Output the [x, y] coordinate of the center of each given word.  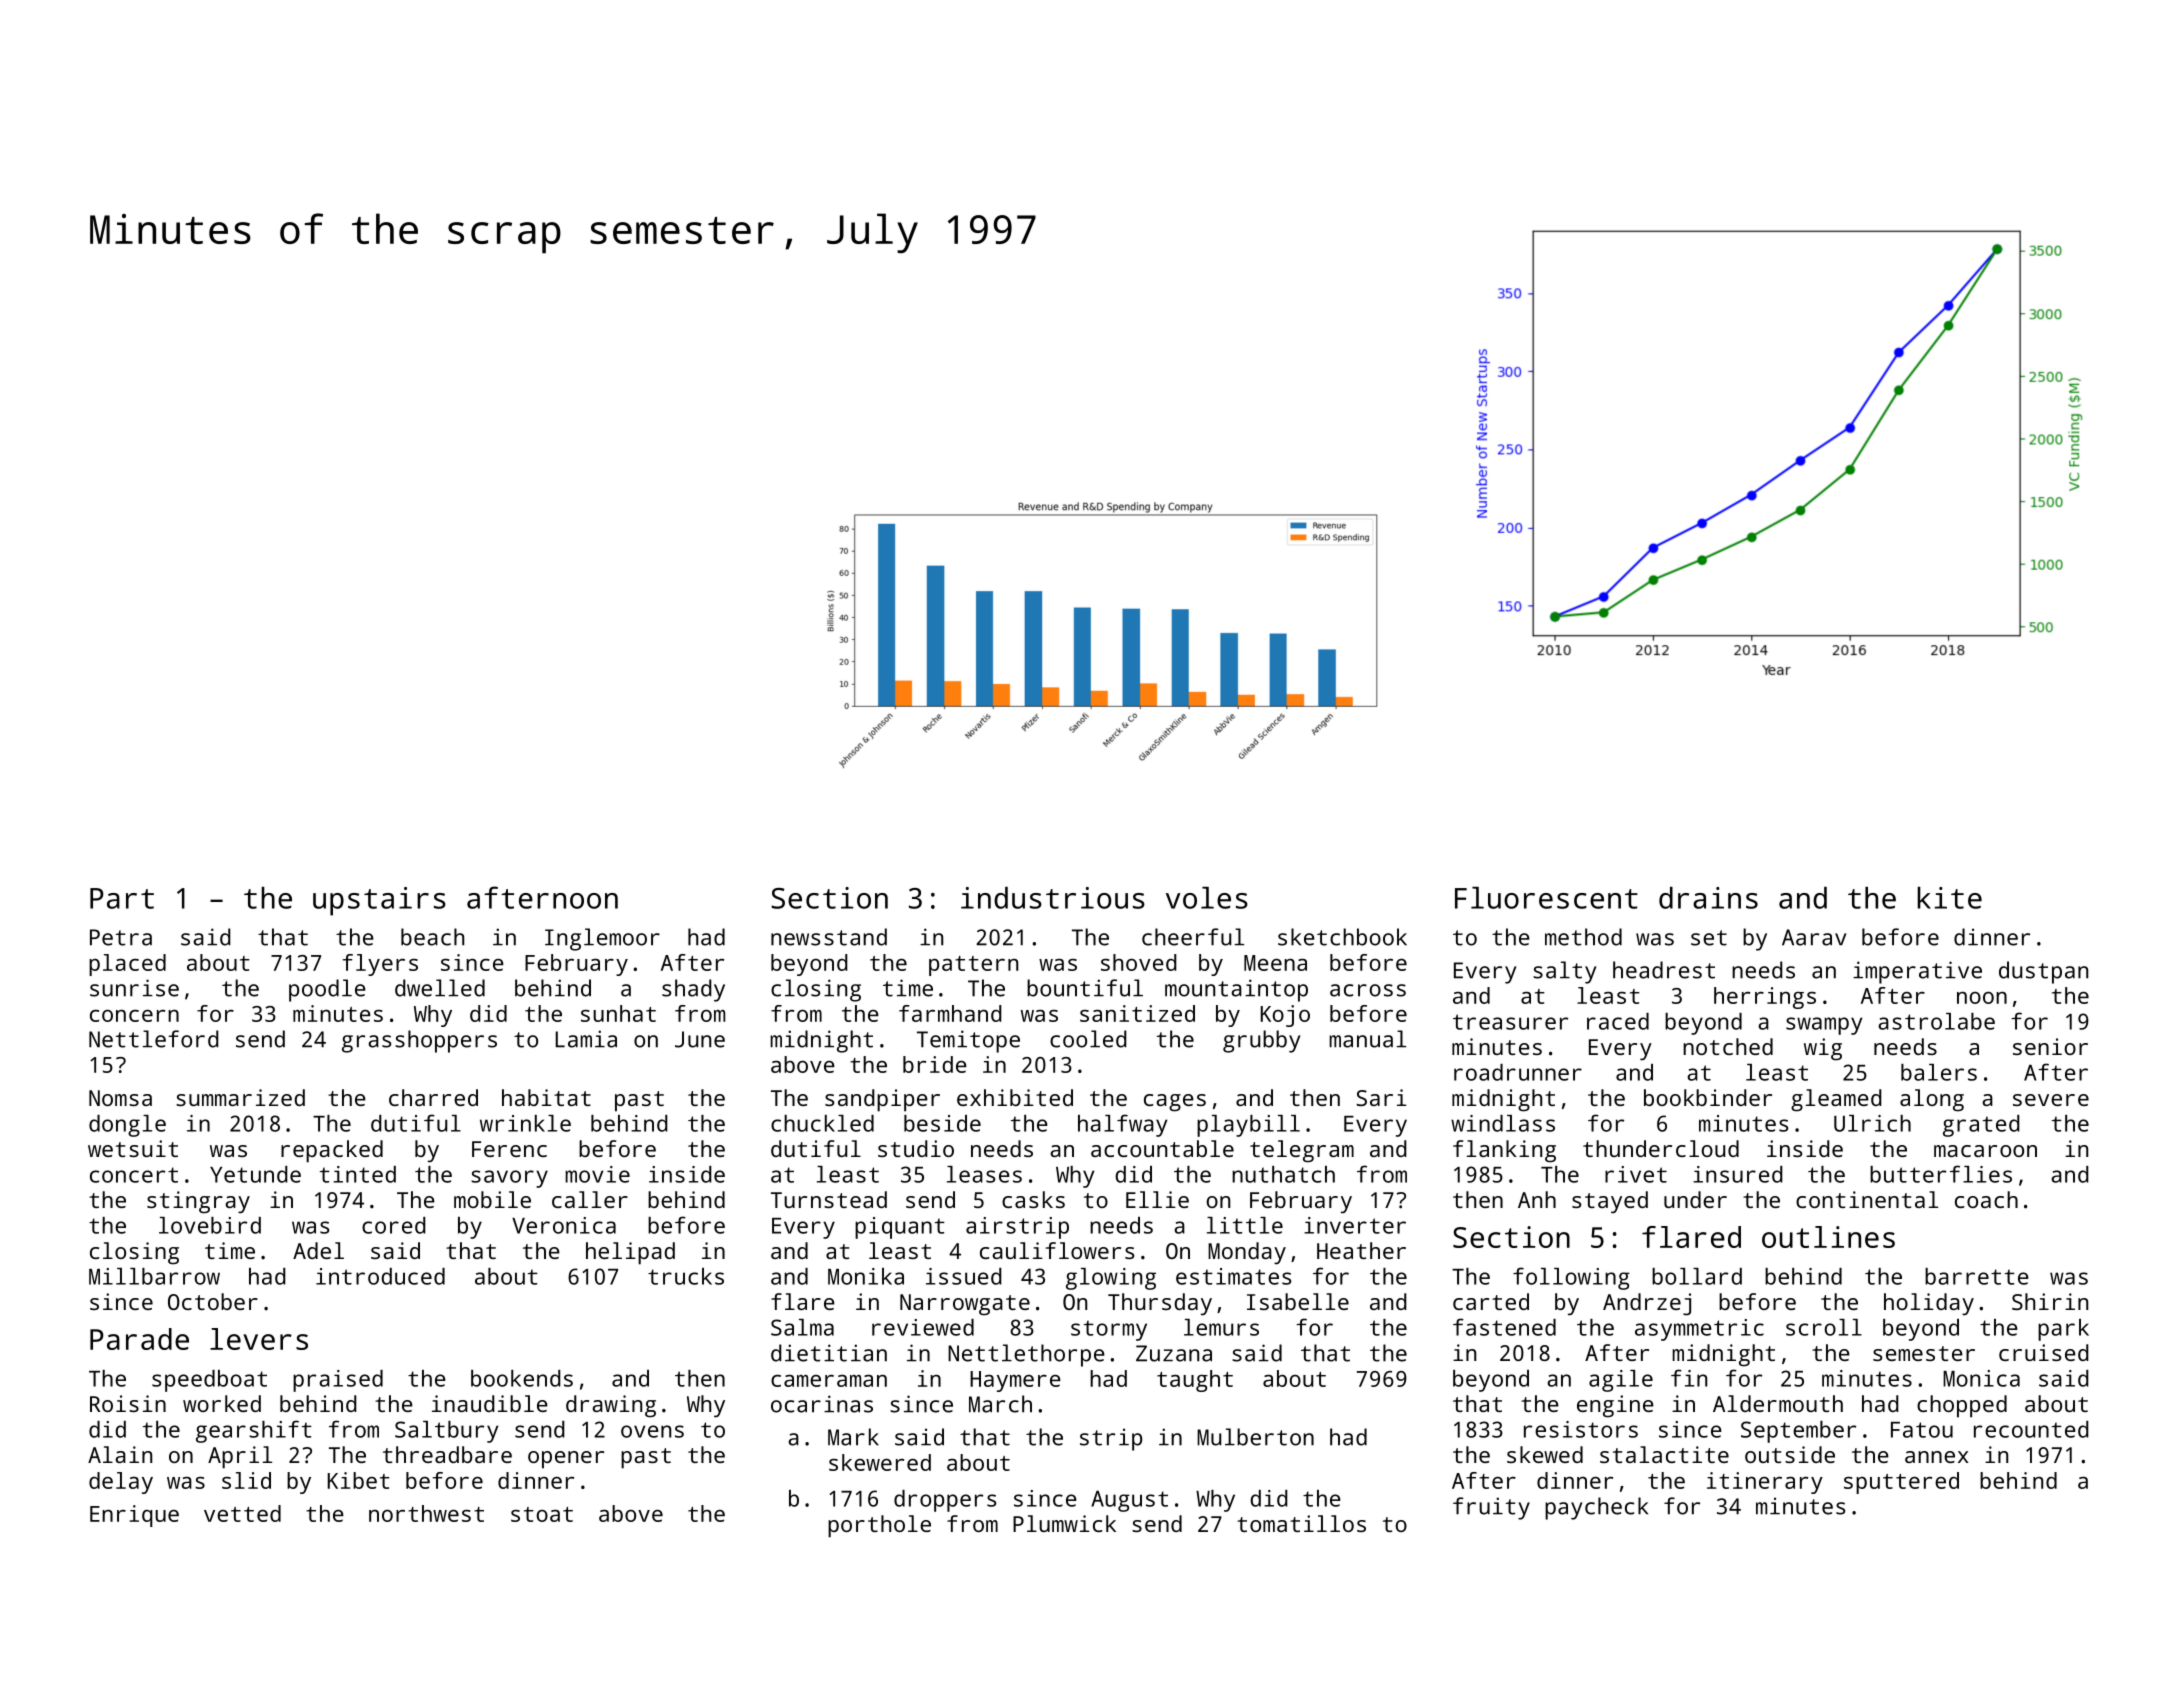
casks [1033, 1199]
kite [1950, 898]
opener [566, 1460]
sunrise [134, 988]
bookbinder [1708, 1097]
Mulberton [1255, 1437]
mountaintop [1236, 990]
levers [259, 1339]
